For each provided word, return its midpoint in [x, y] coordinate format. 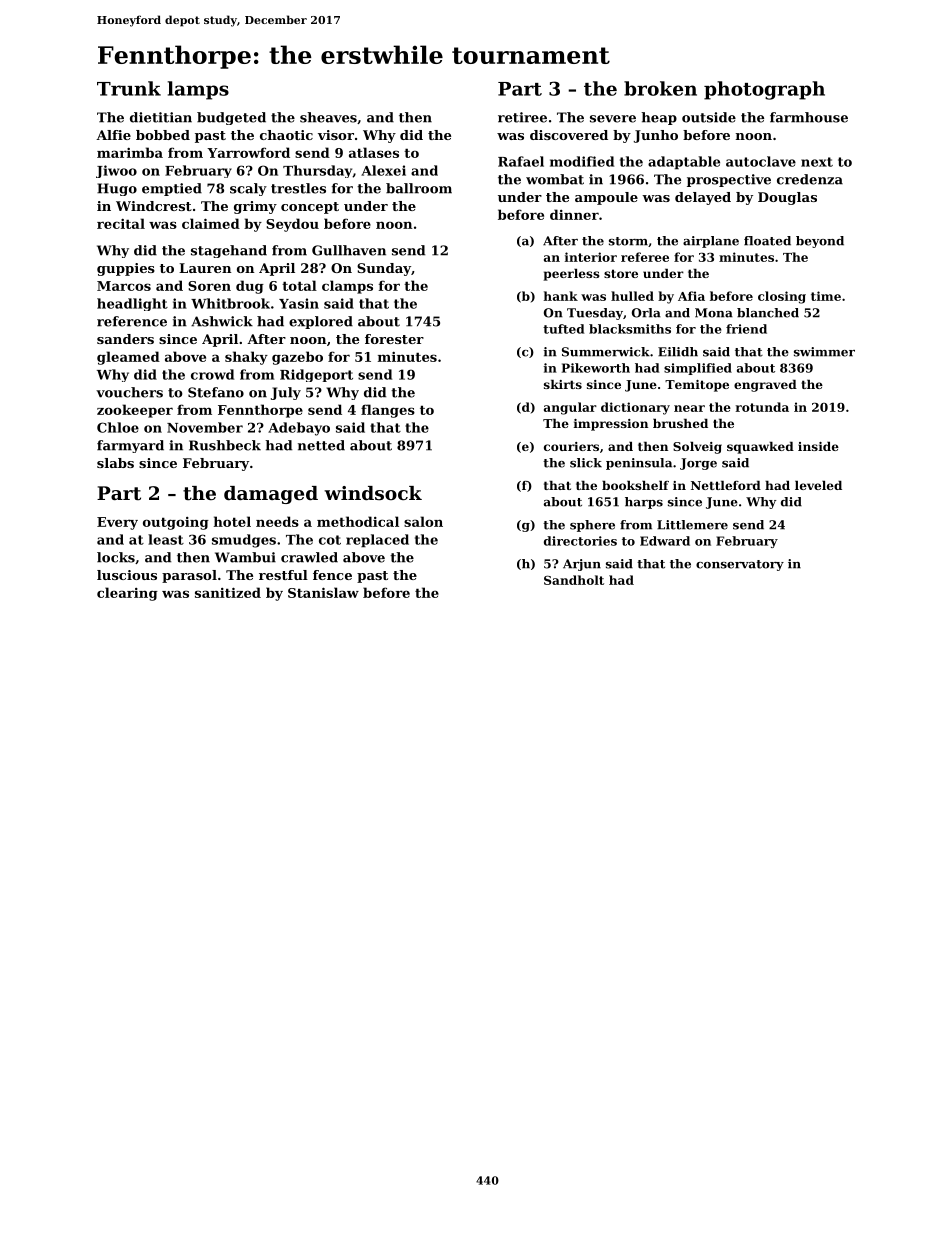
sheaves [328, 117]
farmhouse [809, 117]
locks [116, 557]
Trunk [129, 88]
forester [394, 339]
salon [423, 521]
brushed [680, 423]
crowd [212, 374]
